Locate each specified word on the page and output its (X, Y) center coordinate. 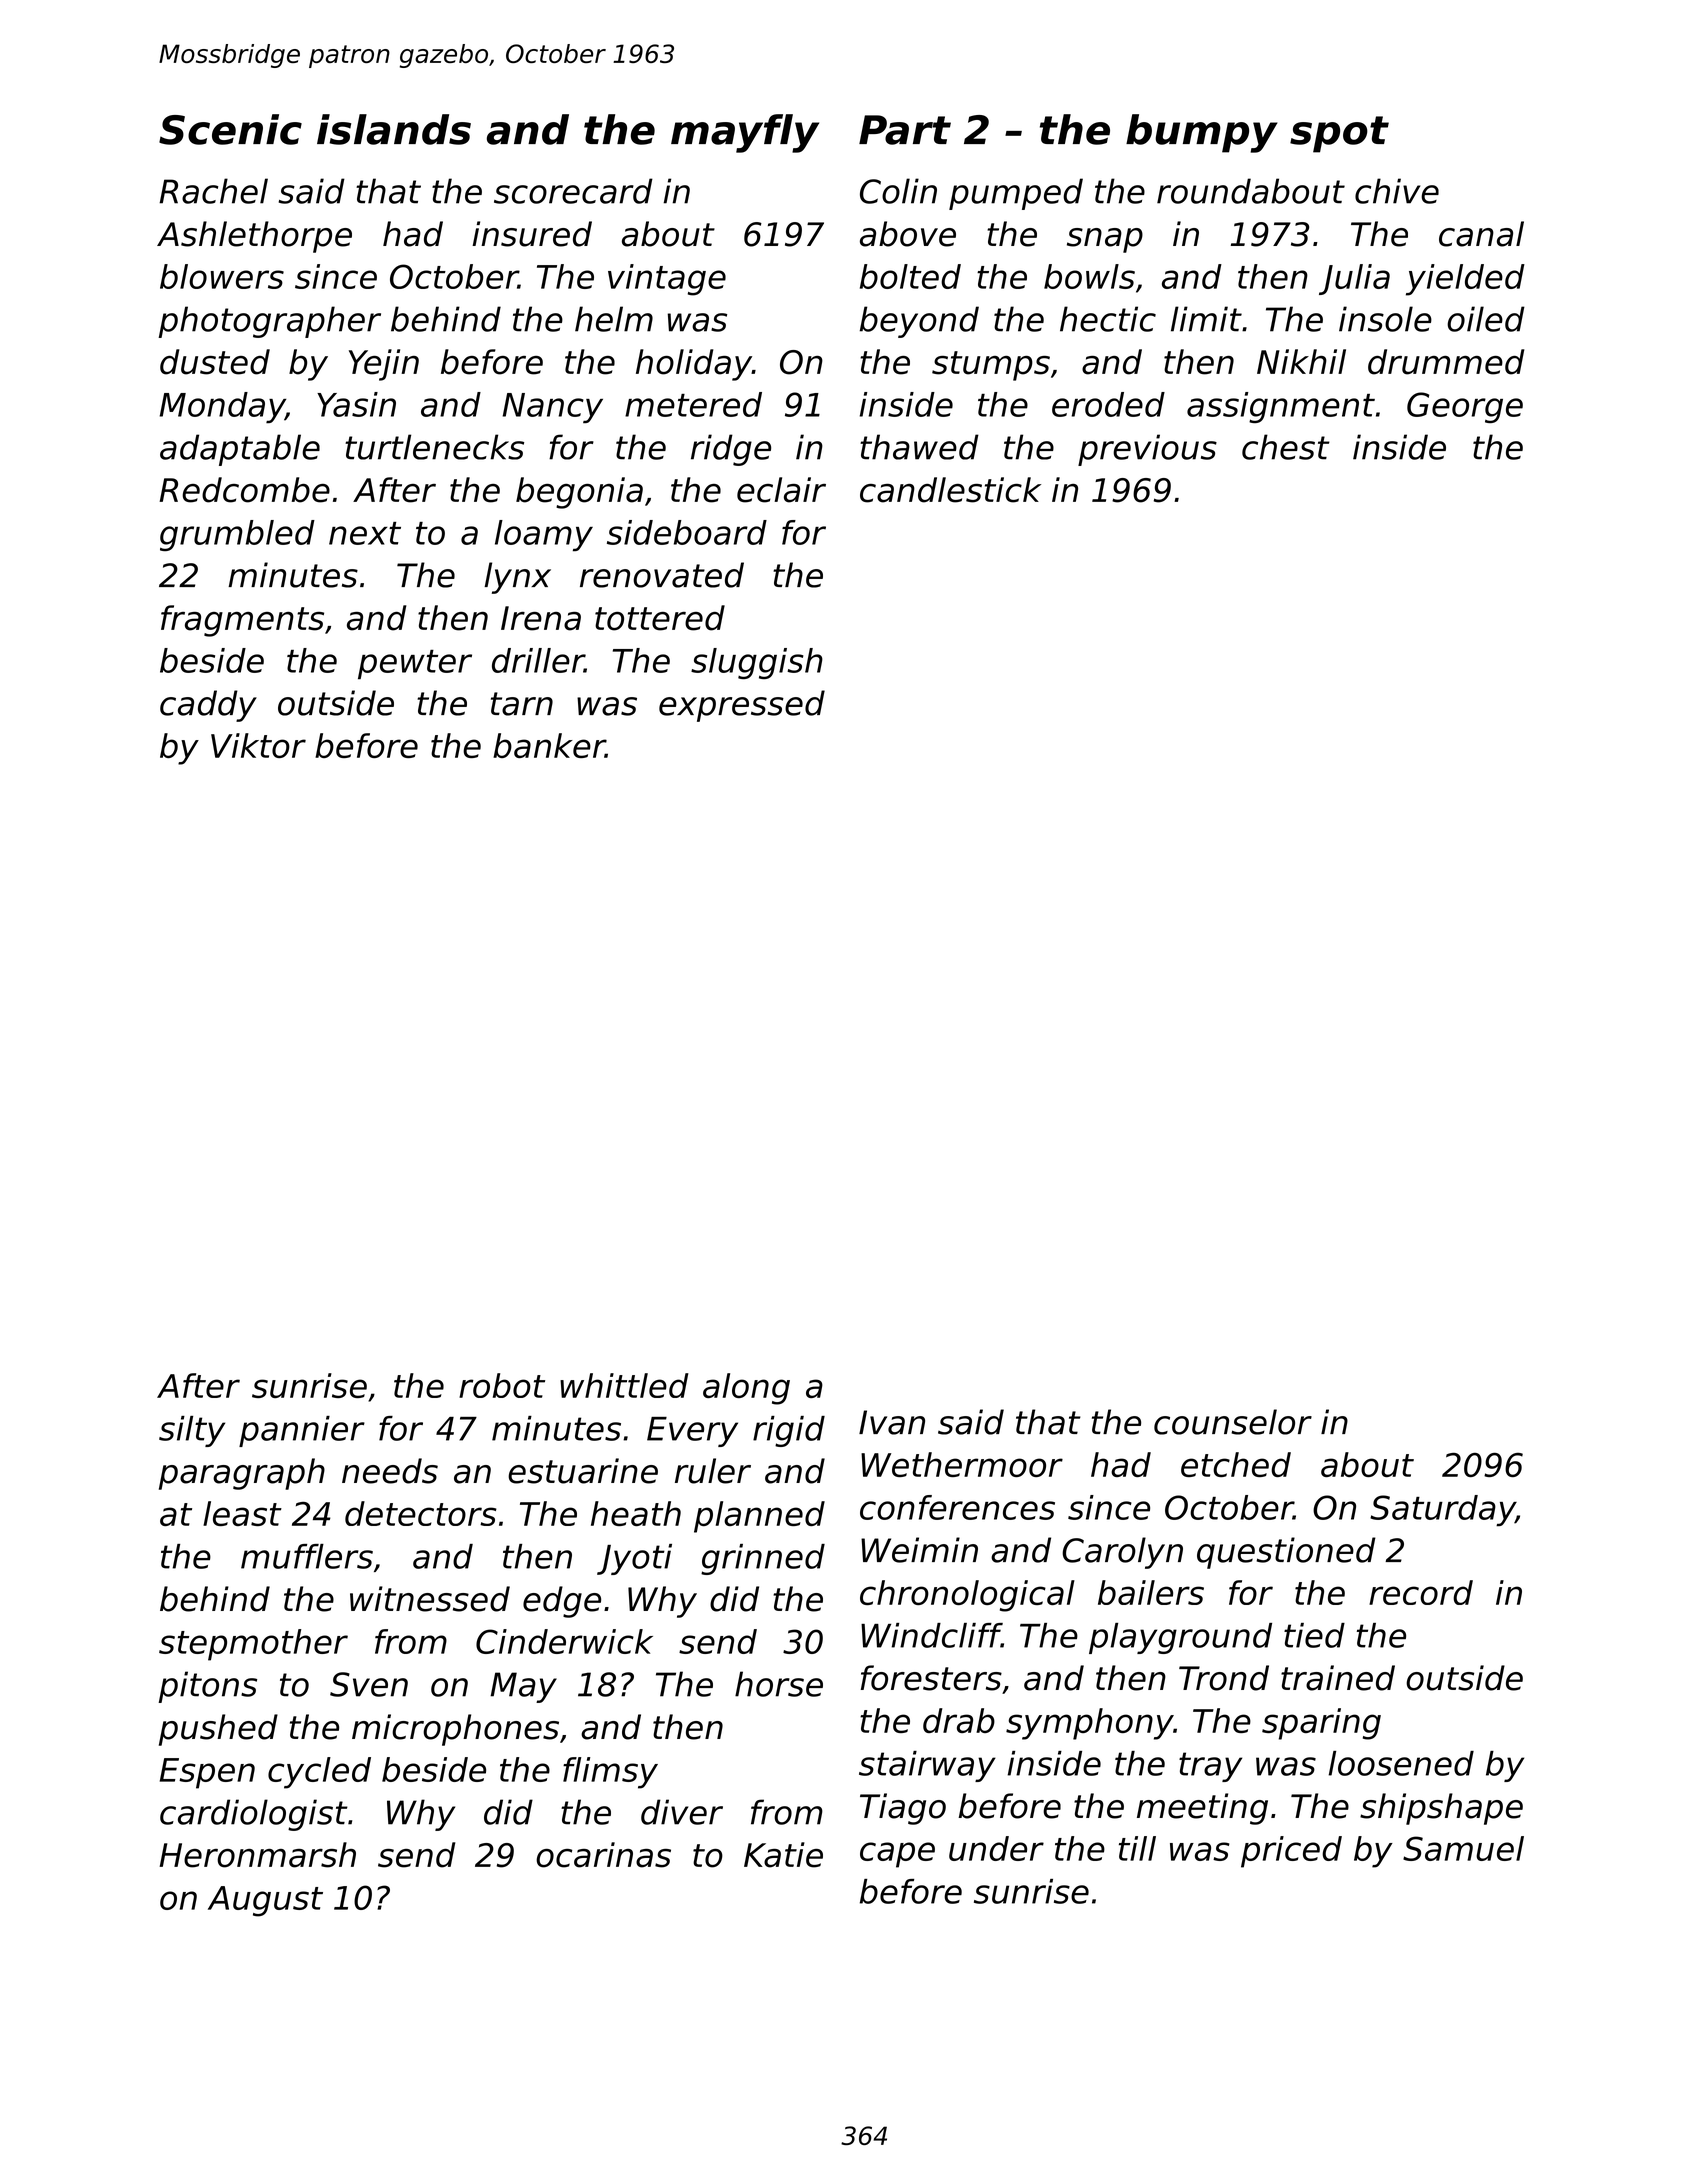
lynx (517, 578)
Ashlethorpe (254, 237)
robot (502, 1385)
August (265, 1901)
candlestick (950, 490)
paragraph (242, 1474)
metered (693, 404)
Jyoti (634, 1559)
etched (1236, 1464)
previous (1147, 450)
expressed (742, 706)
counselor (1233, 1422)
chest (1286, 447)
